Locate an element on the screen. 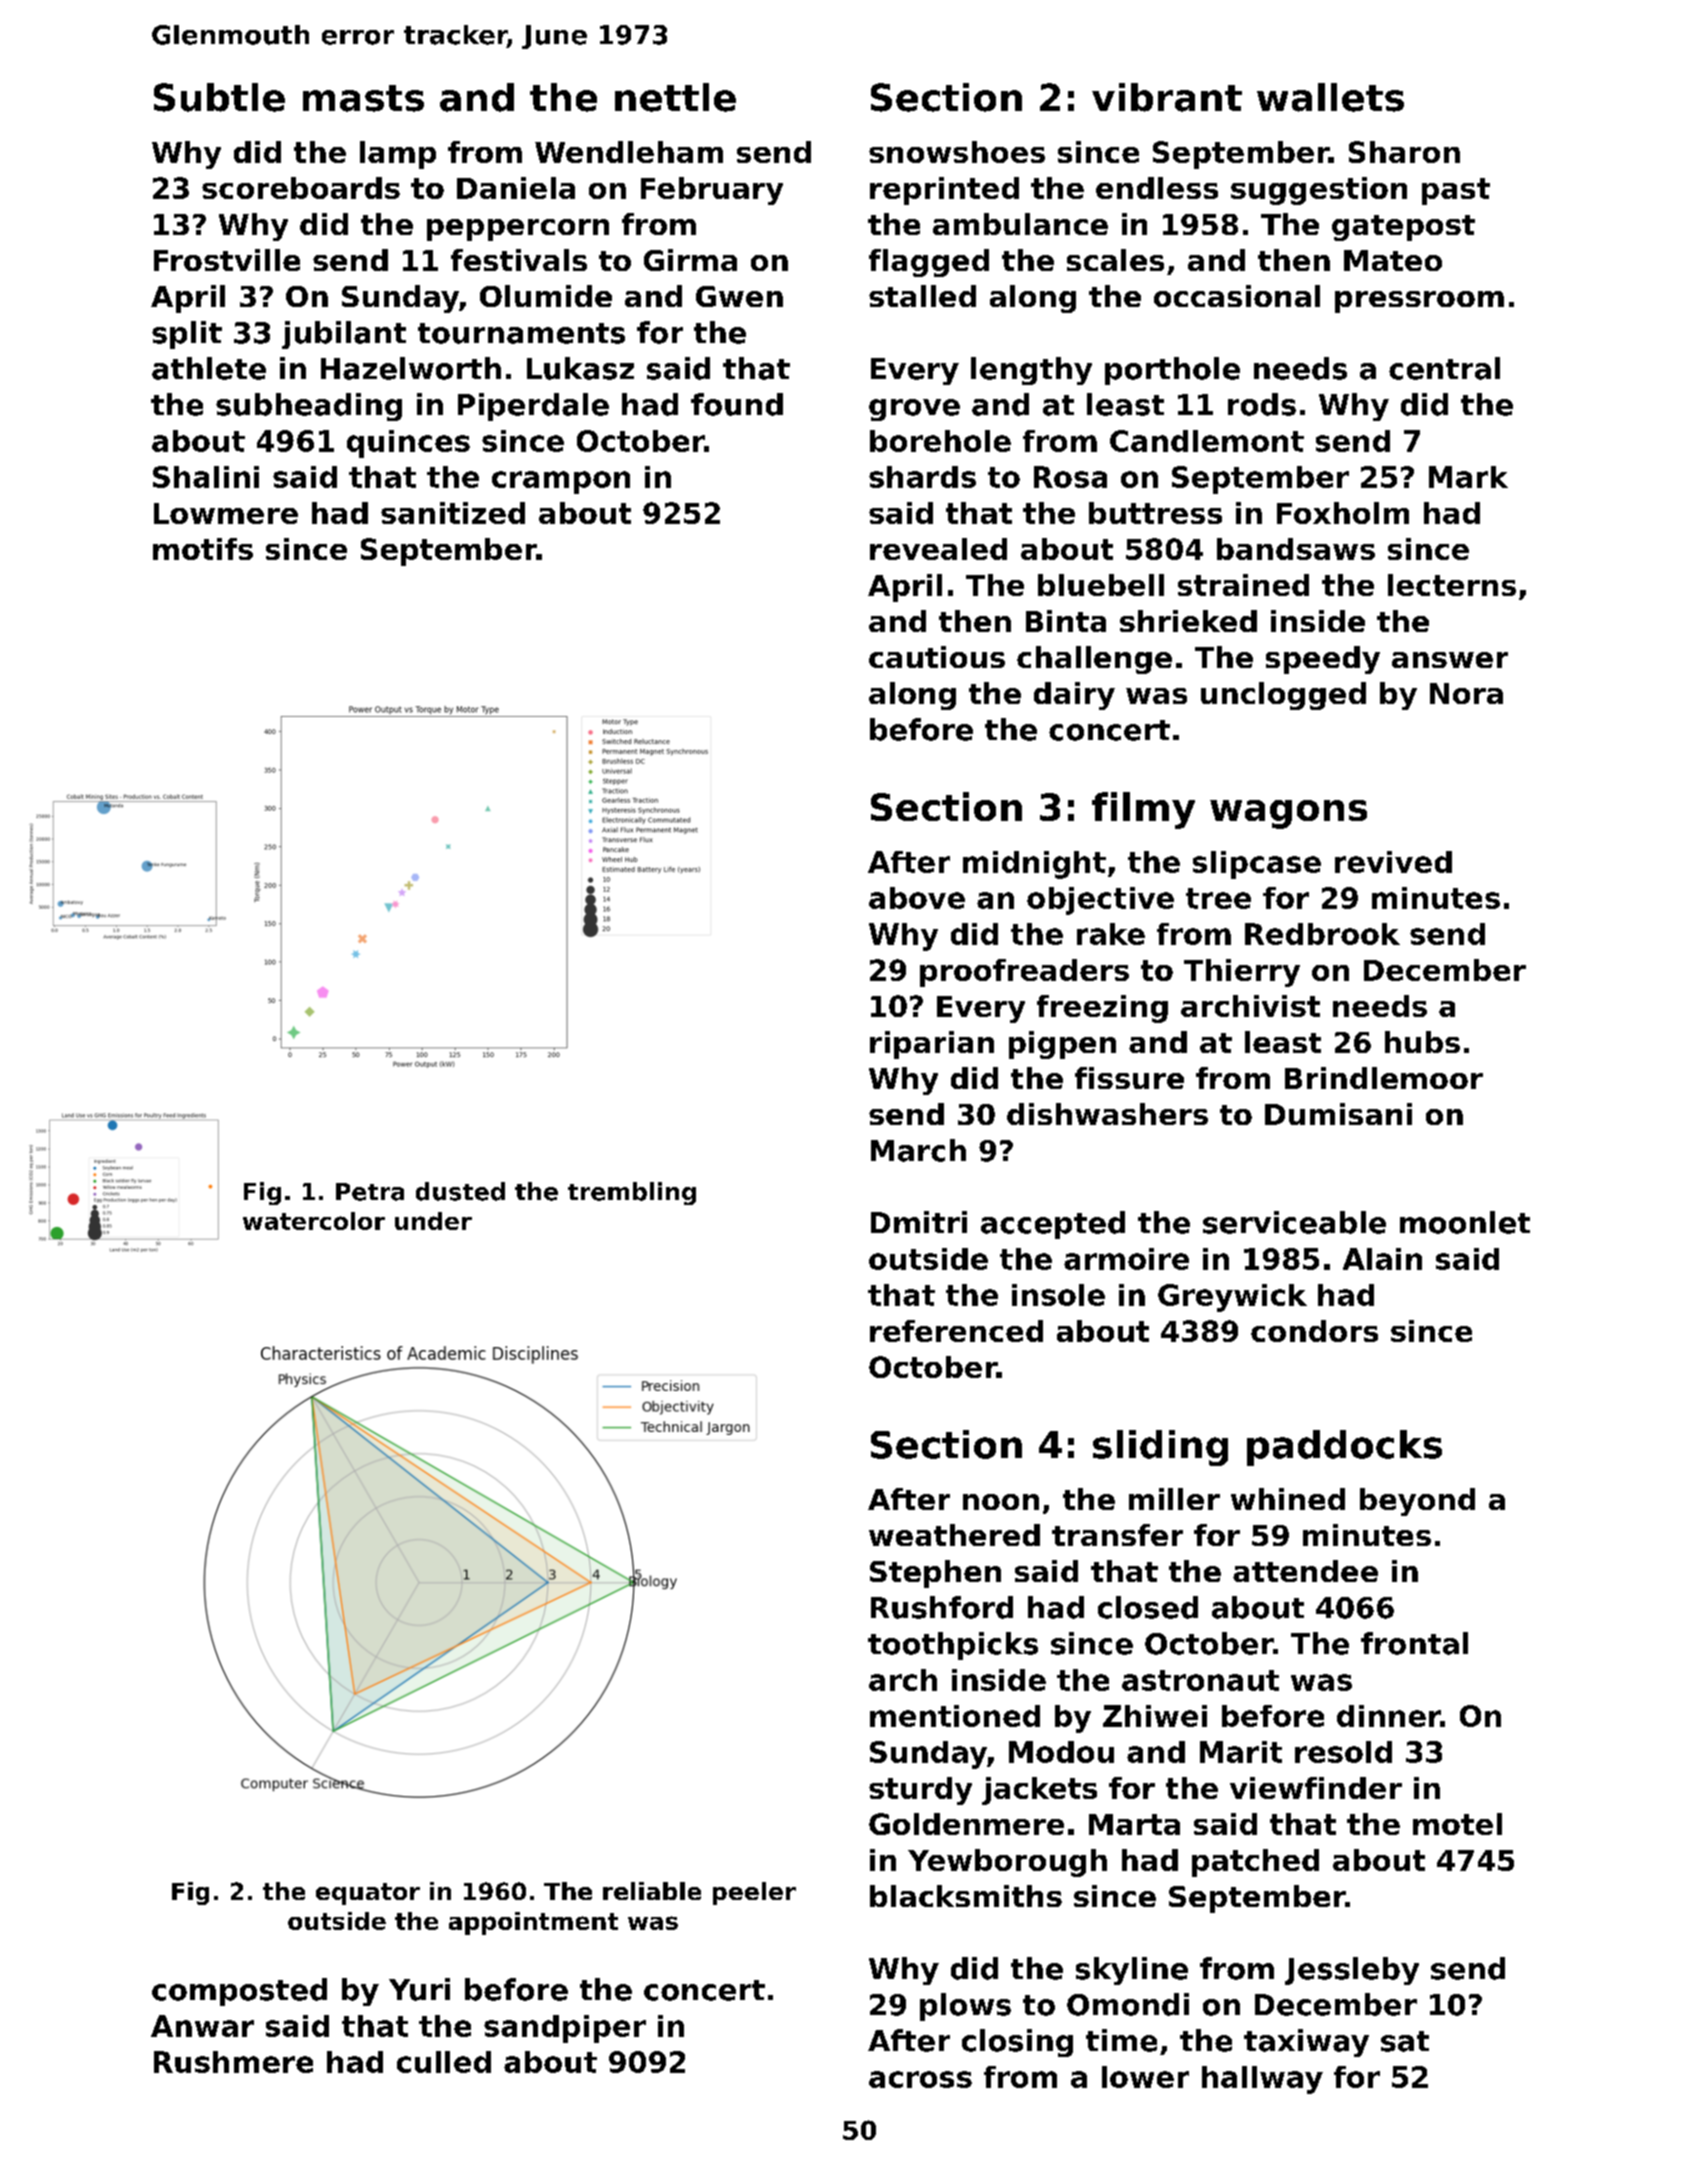  Shalini is located at coordinates (206, 477).
